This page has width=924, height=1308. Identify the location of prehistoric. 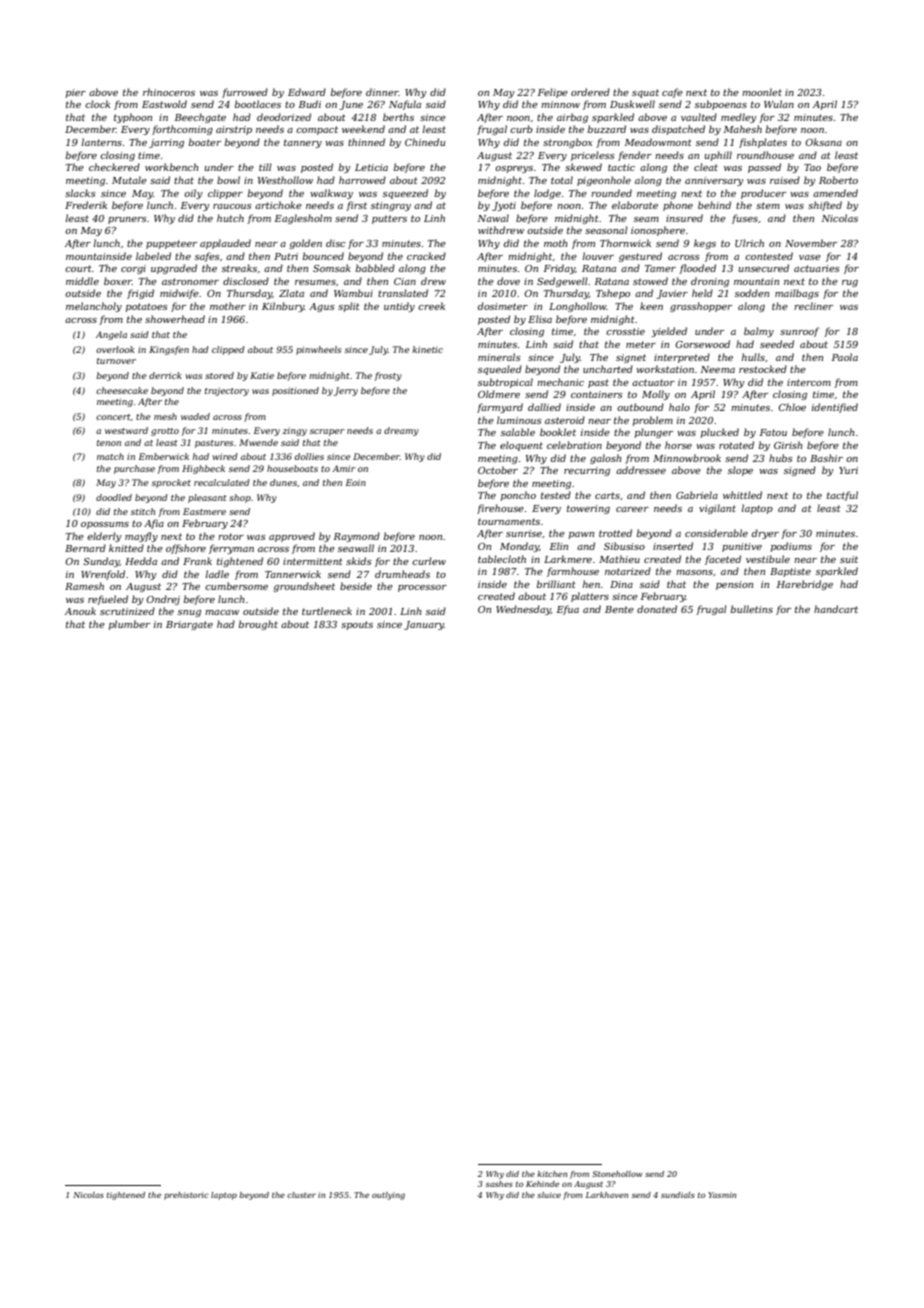
(186, 1196).
